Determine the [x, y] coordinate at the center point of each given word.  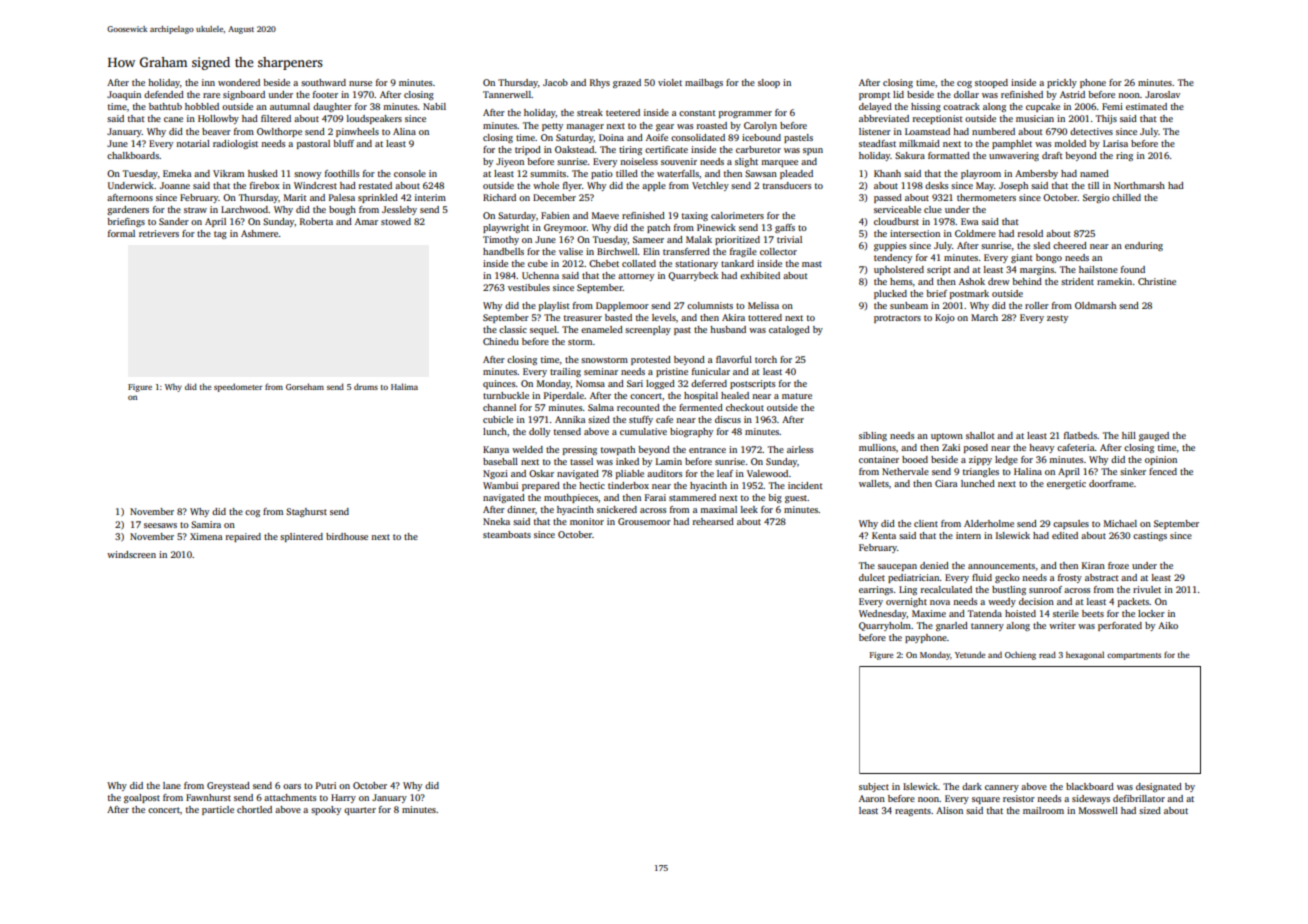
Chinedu [501, 341]
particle [218, 810]
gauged [1154, 436]
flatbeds [1080, 435]
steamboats [507, 534]
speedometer [238, 387]
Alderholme [989, 523]
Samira [206, 524]
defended [164, 94]
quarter [360, 811]
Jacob [555, 82]
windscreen [131, 554]
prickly [1062, 83]
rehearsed [713, 521]
